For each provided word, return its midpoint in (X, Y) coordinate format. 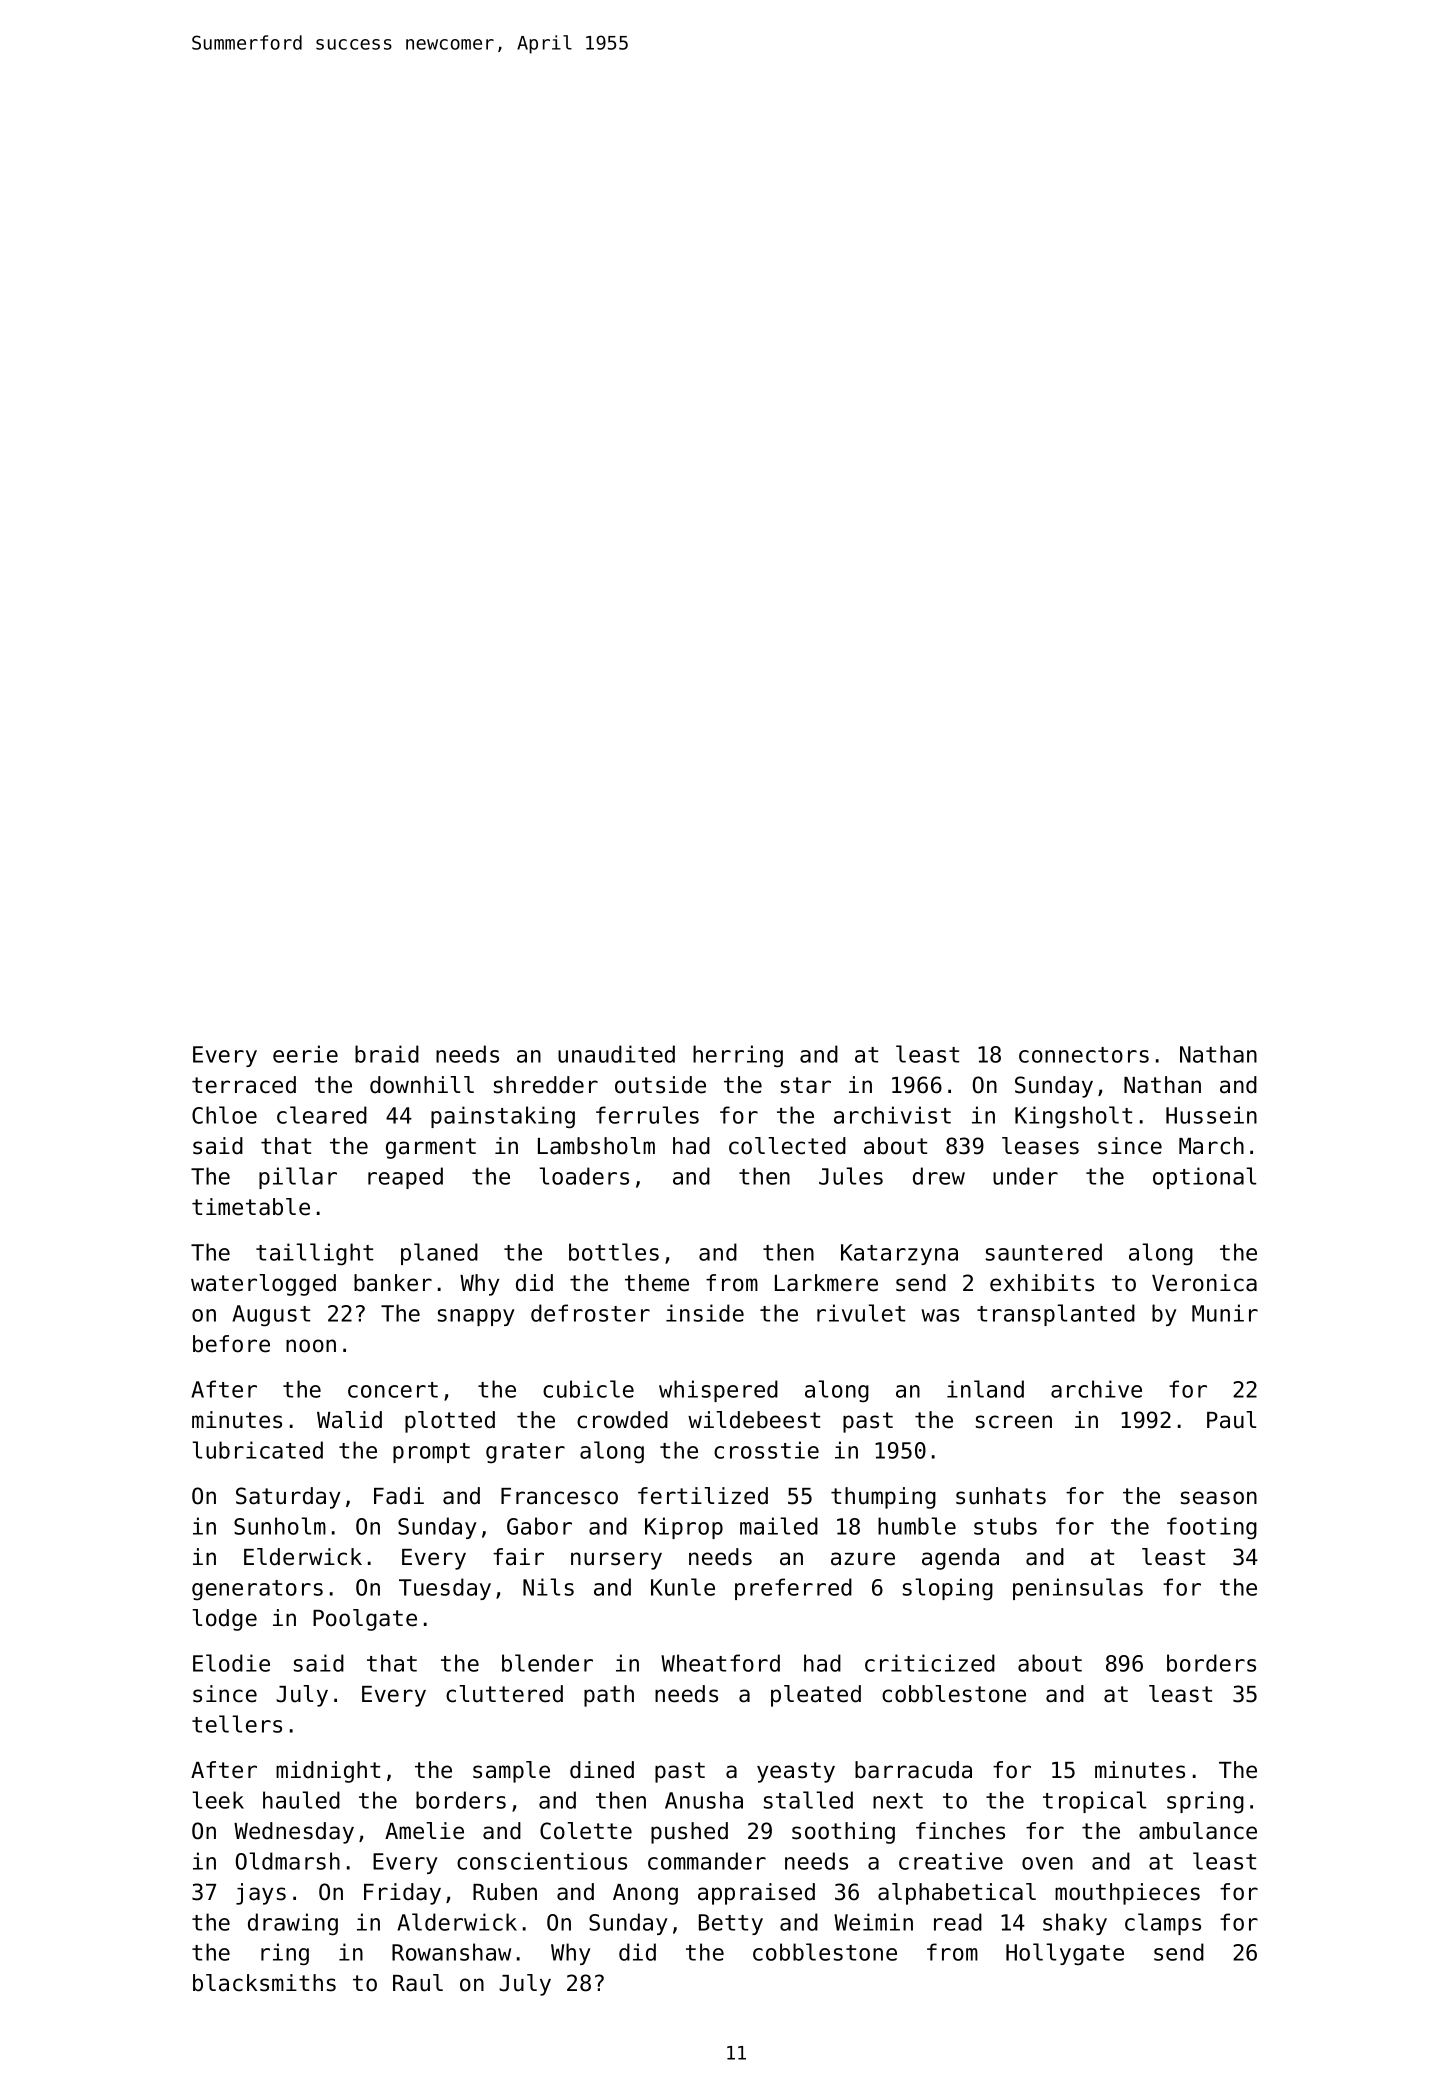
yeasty (796, 1772)
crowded (622, 1420)
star (806, 1085)
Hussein (1211, 1115)
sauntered (1044, 1252)
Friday (402, 1894)
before (231, 1344)
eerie (305, 1054)
